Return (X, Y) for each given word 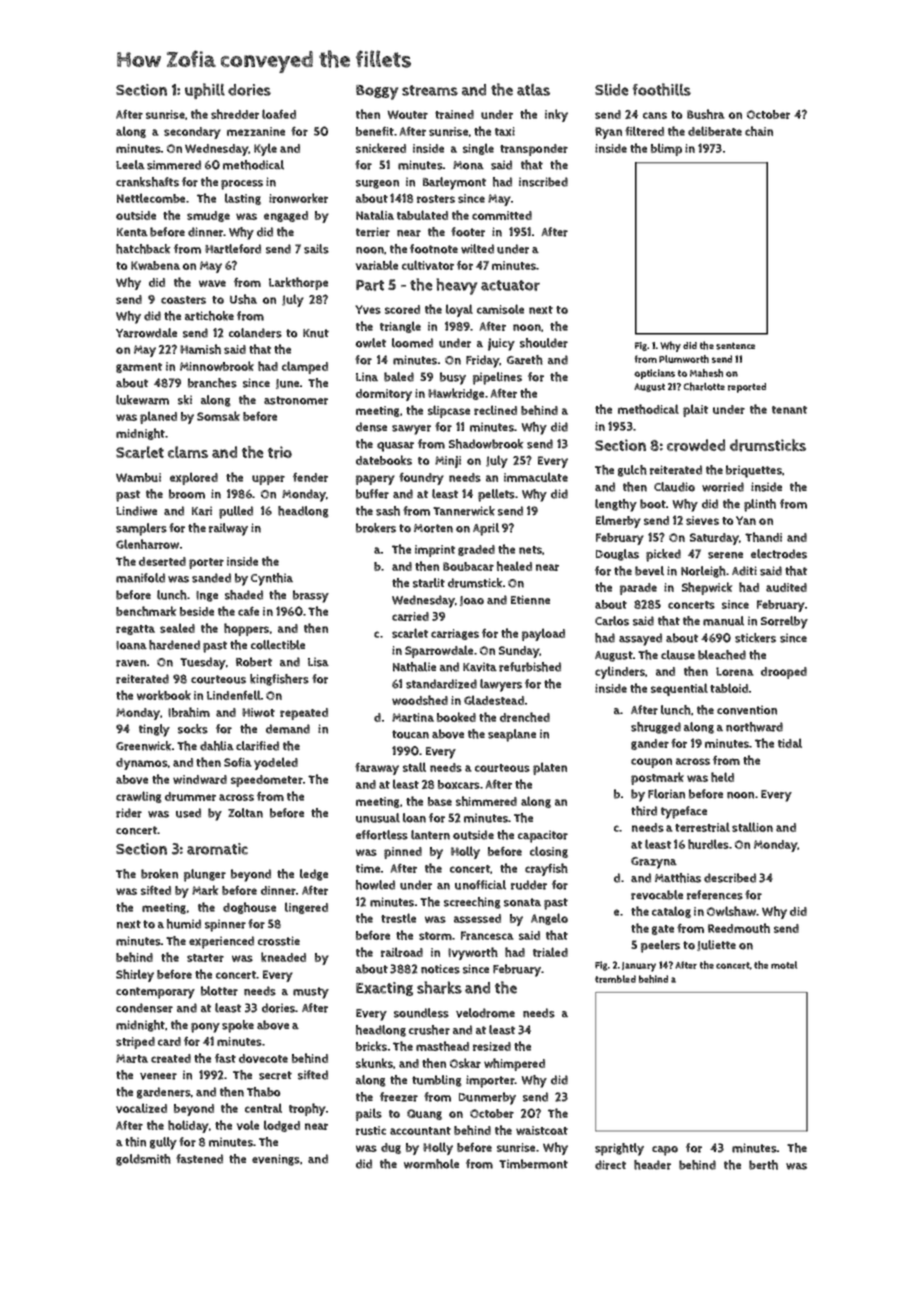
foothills (662, 89)
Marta (132, 1058)
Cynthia (272, 579)
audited (786, 587)
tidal (790, 743)
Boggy (377, 92)
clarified (257, 746)
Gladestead (494, 700)
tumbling (437, 1081)
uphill (205, 91)
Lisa (318, 662)
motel (784, 965)
